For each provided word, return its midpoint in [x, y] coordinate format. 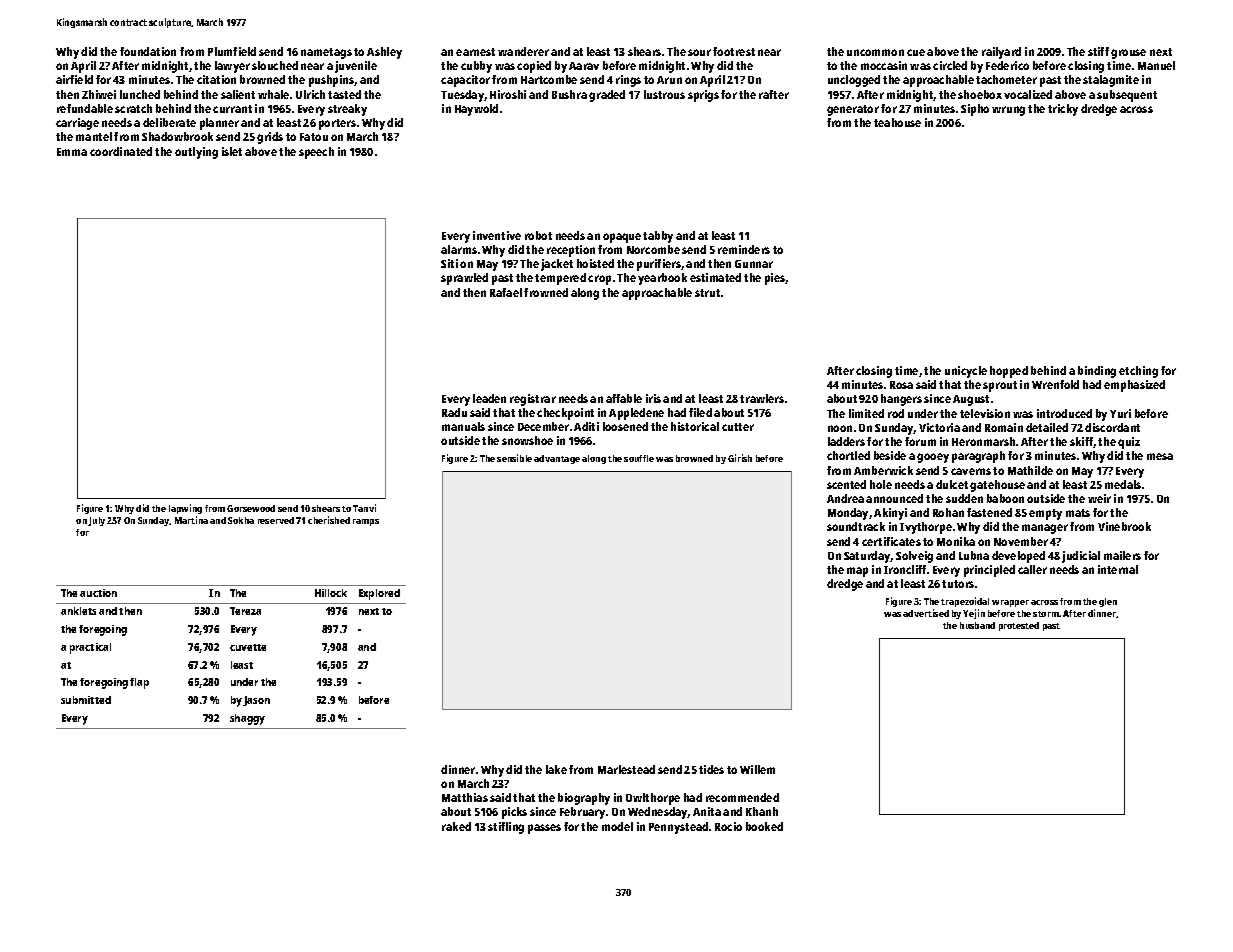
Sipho [975, 110]
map [857, 572]
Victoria [939, 427]
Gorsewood [251, 508]
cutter [738, 427]
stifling [506, 828]
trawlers [762, 398]
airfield [74, 79]
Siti [449, 263]
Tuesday [462, 96]
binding [1097, 372]
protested [1019, 626]
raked [456, 826]
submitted [86, 700]
